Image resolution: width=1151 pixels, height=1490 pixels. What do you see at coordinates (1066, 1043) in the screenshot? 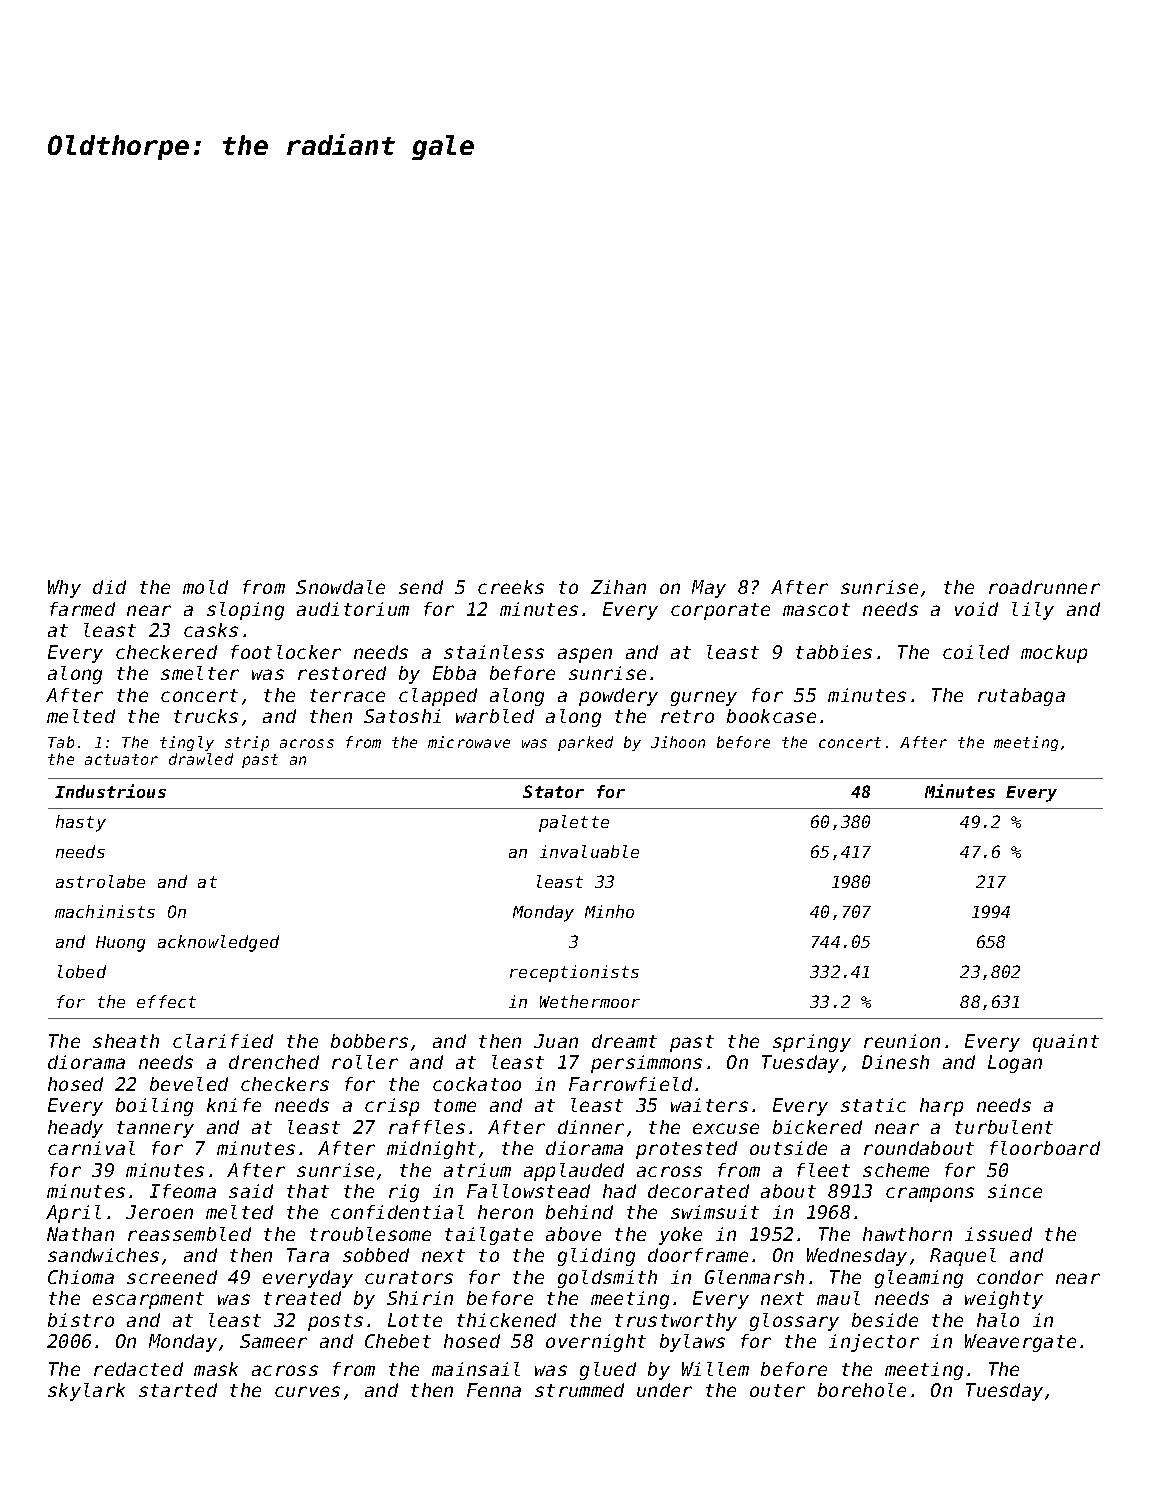
I see `quaint` at bounding box center [1066, 1043].
